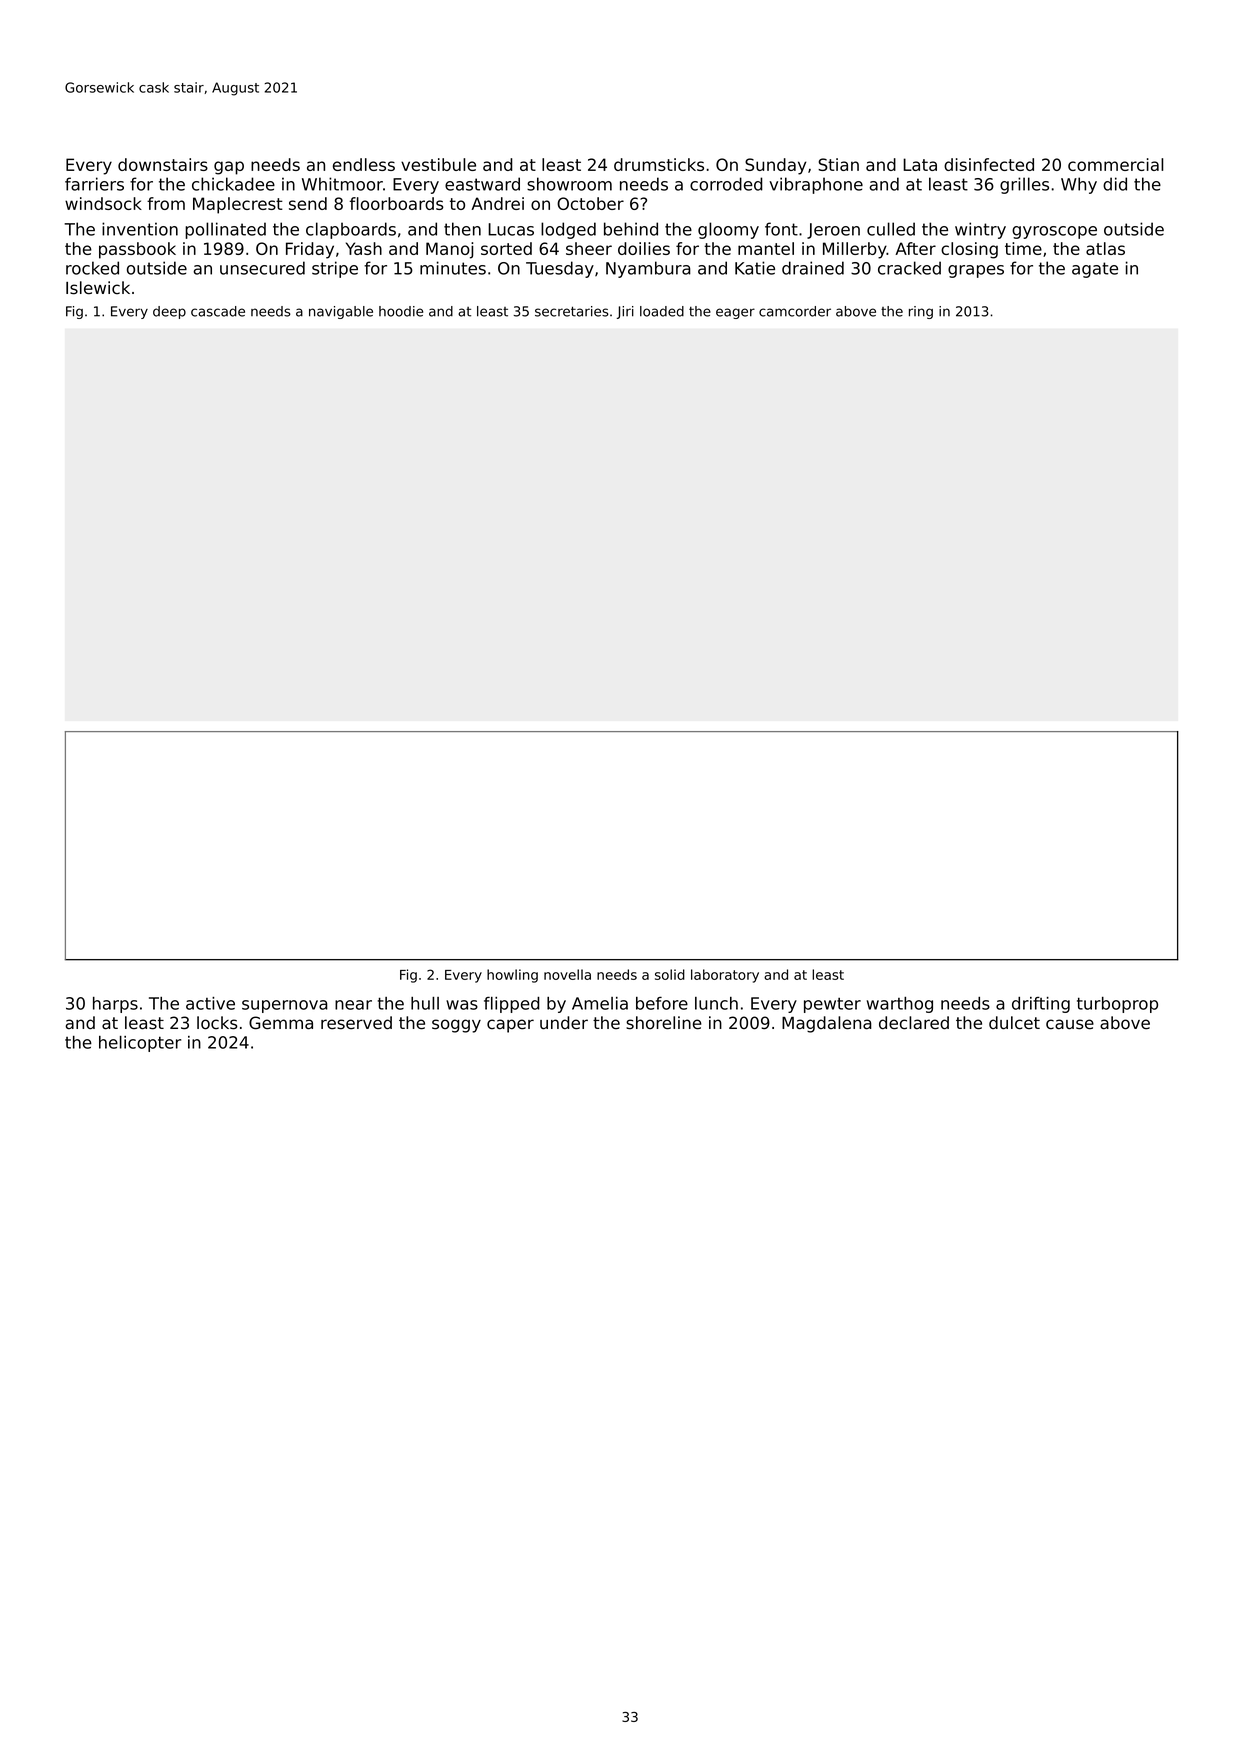 The width and height of the image is (1243, 1758). I want to click on active, so click(210, 1003).
